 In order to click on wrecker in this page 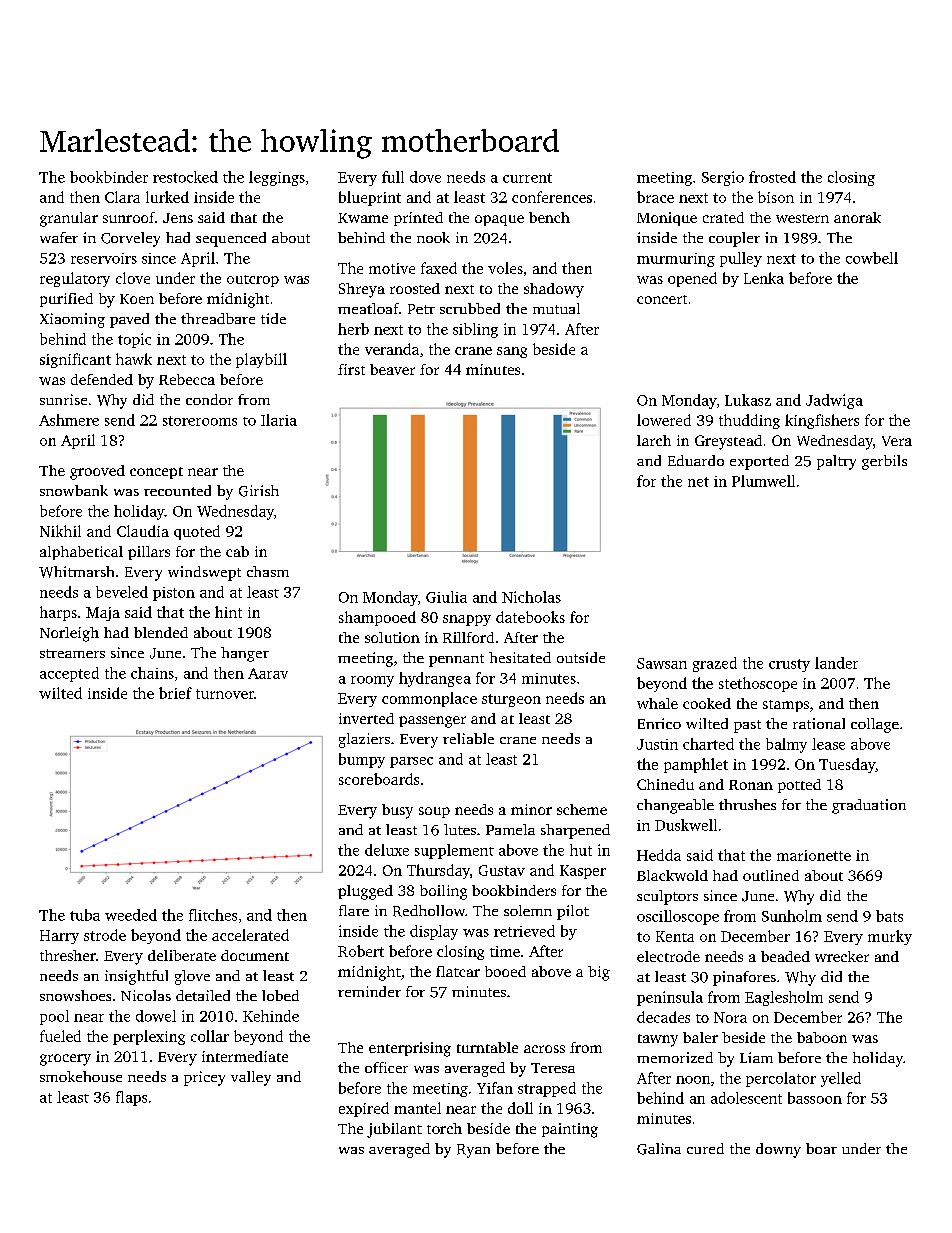, I will do `click(842, 956)`.
